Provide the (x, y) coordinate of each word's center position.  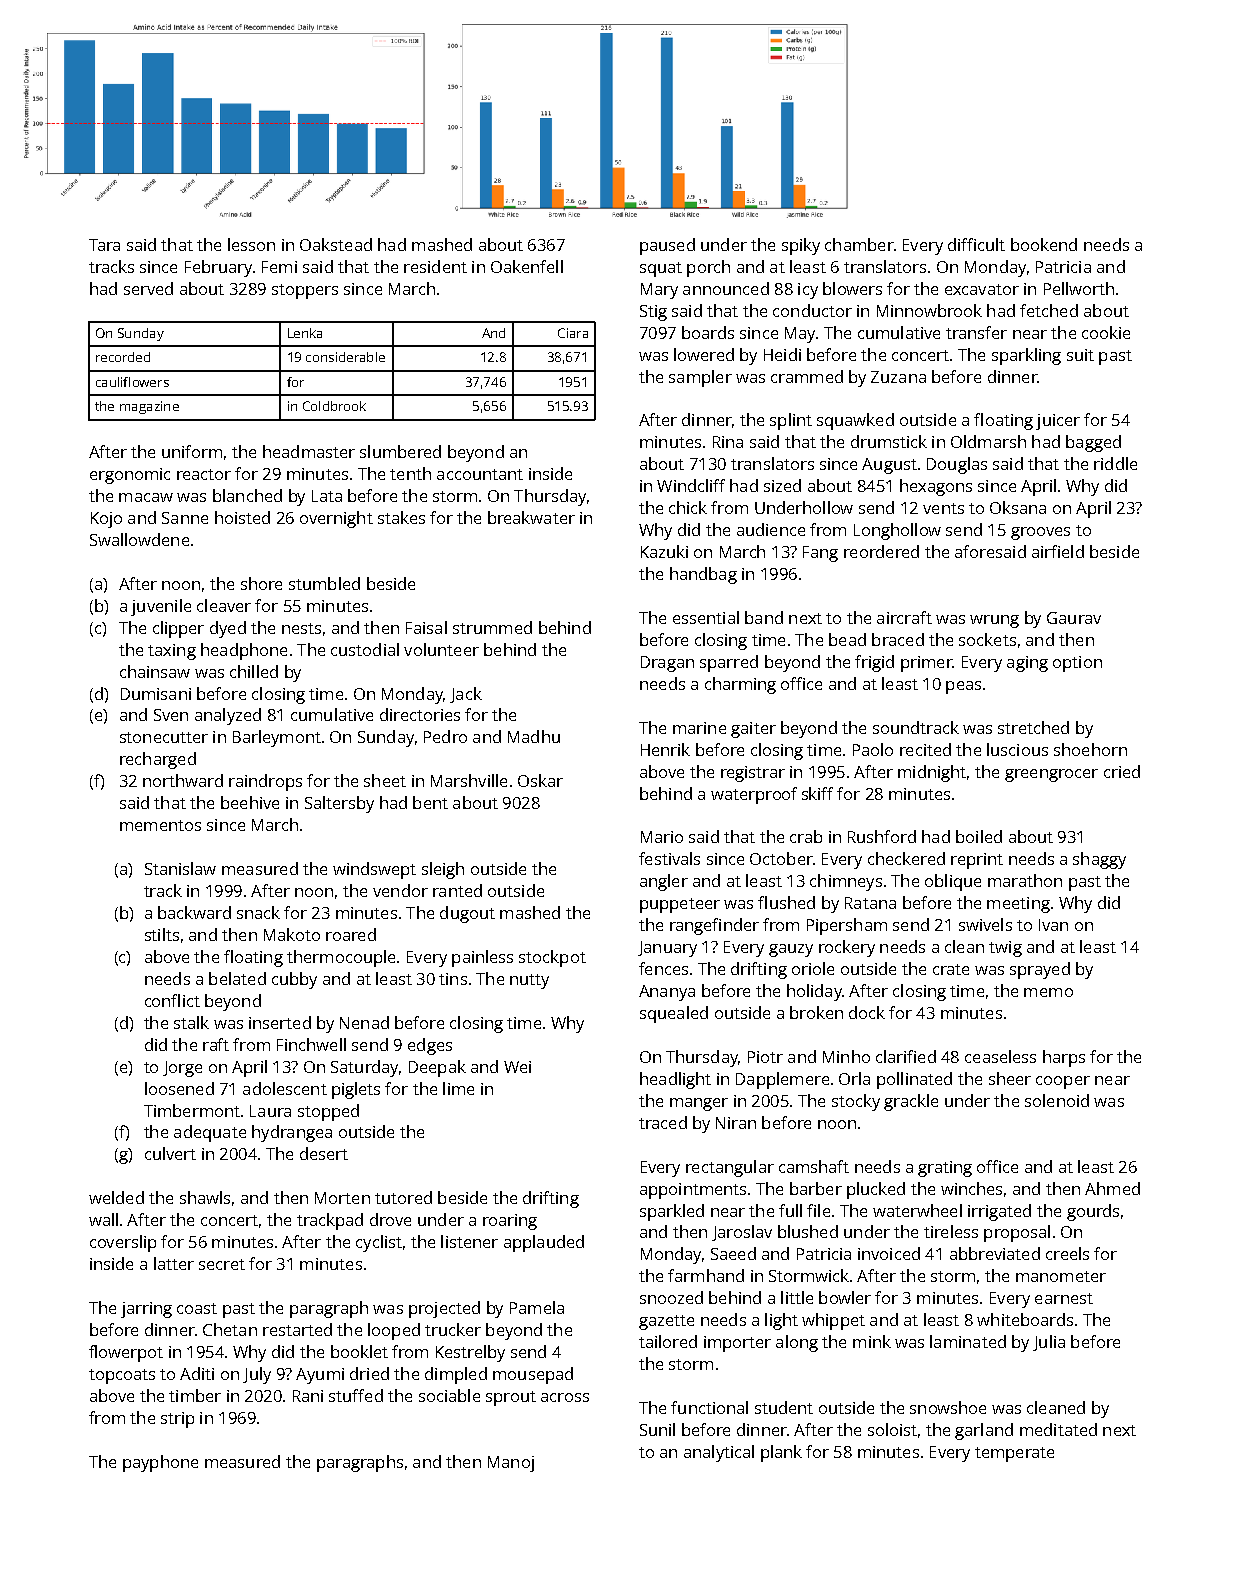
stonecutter (164, 737)
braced (898, 639)
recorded (123, 357)
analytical (719, 1453)
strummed (492, 627)
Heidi (782, 354)
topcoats (122, 1376)
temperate (1014, 1454)
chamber (859, 244)
